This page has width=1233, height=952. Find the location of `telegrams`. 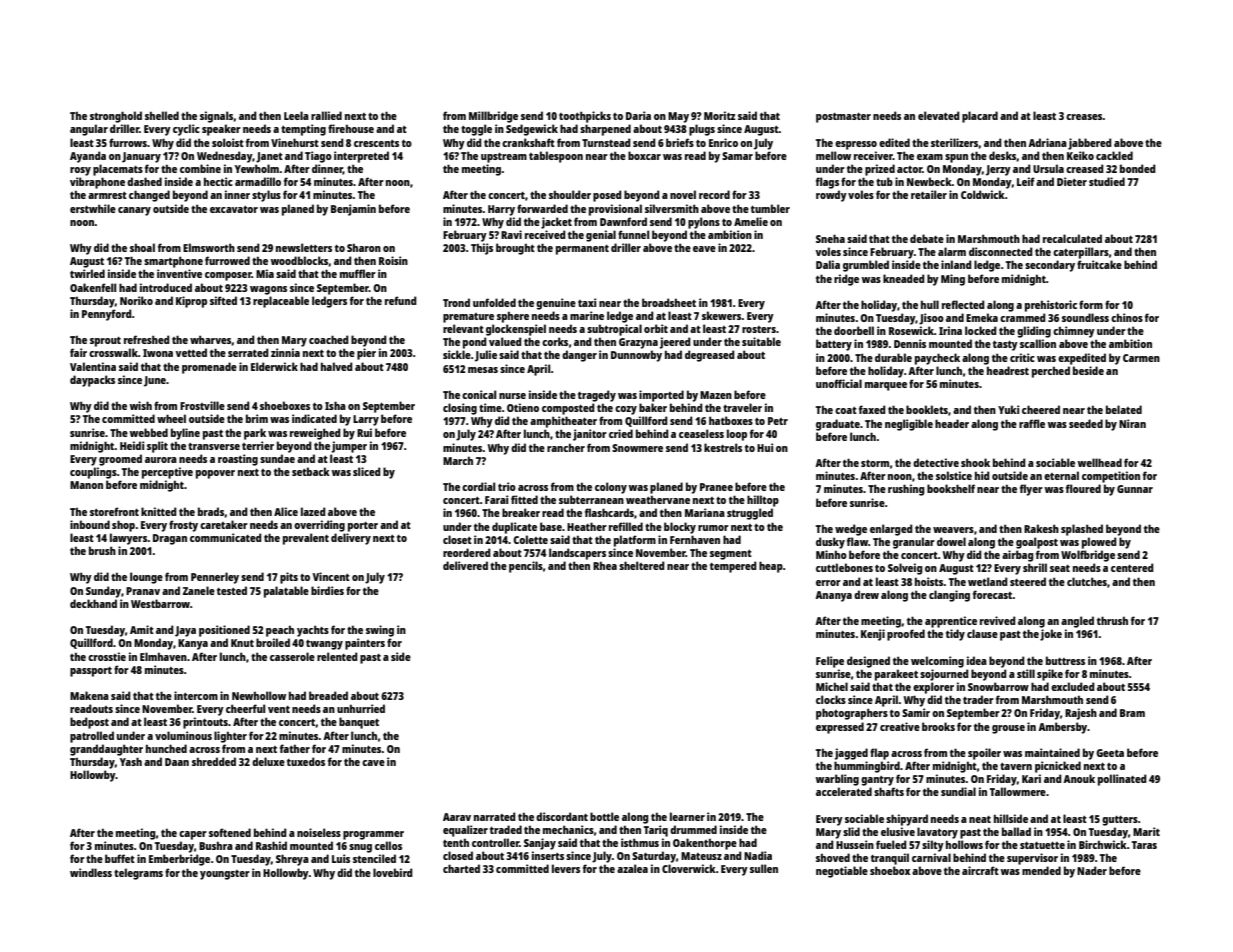

telegrams is located at coordinates (138, 874).
